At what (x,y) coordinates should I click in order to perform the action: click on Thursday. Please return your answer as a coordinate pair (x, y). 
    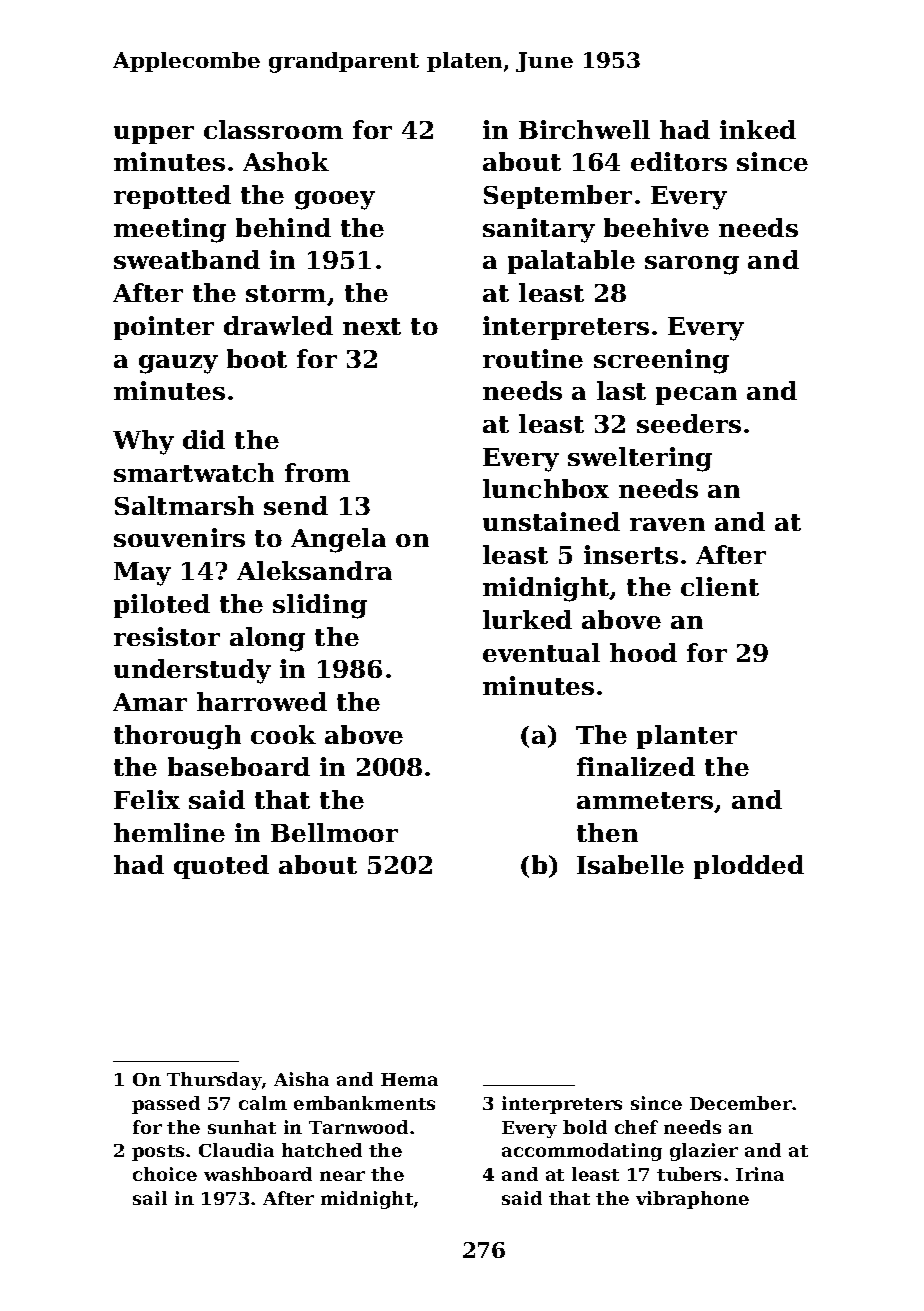
    Looking at the image, I should click on (214, 1081).
